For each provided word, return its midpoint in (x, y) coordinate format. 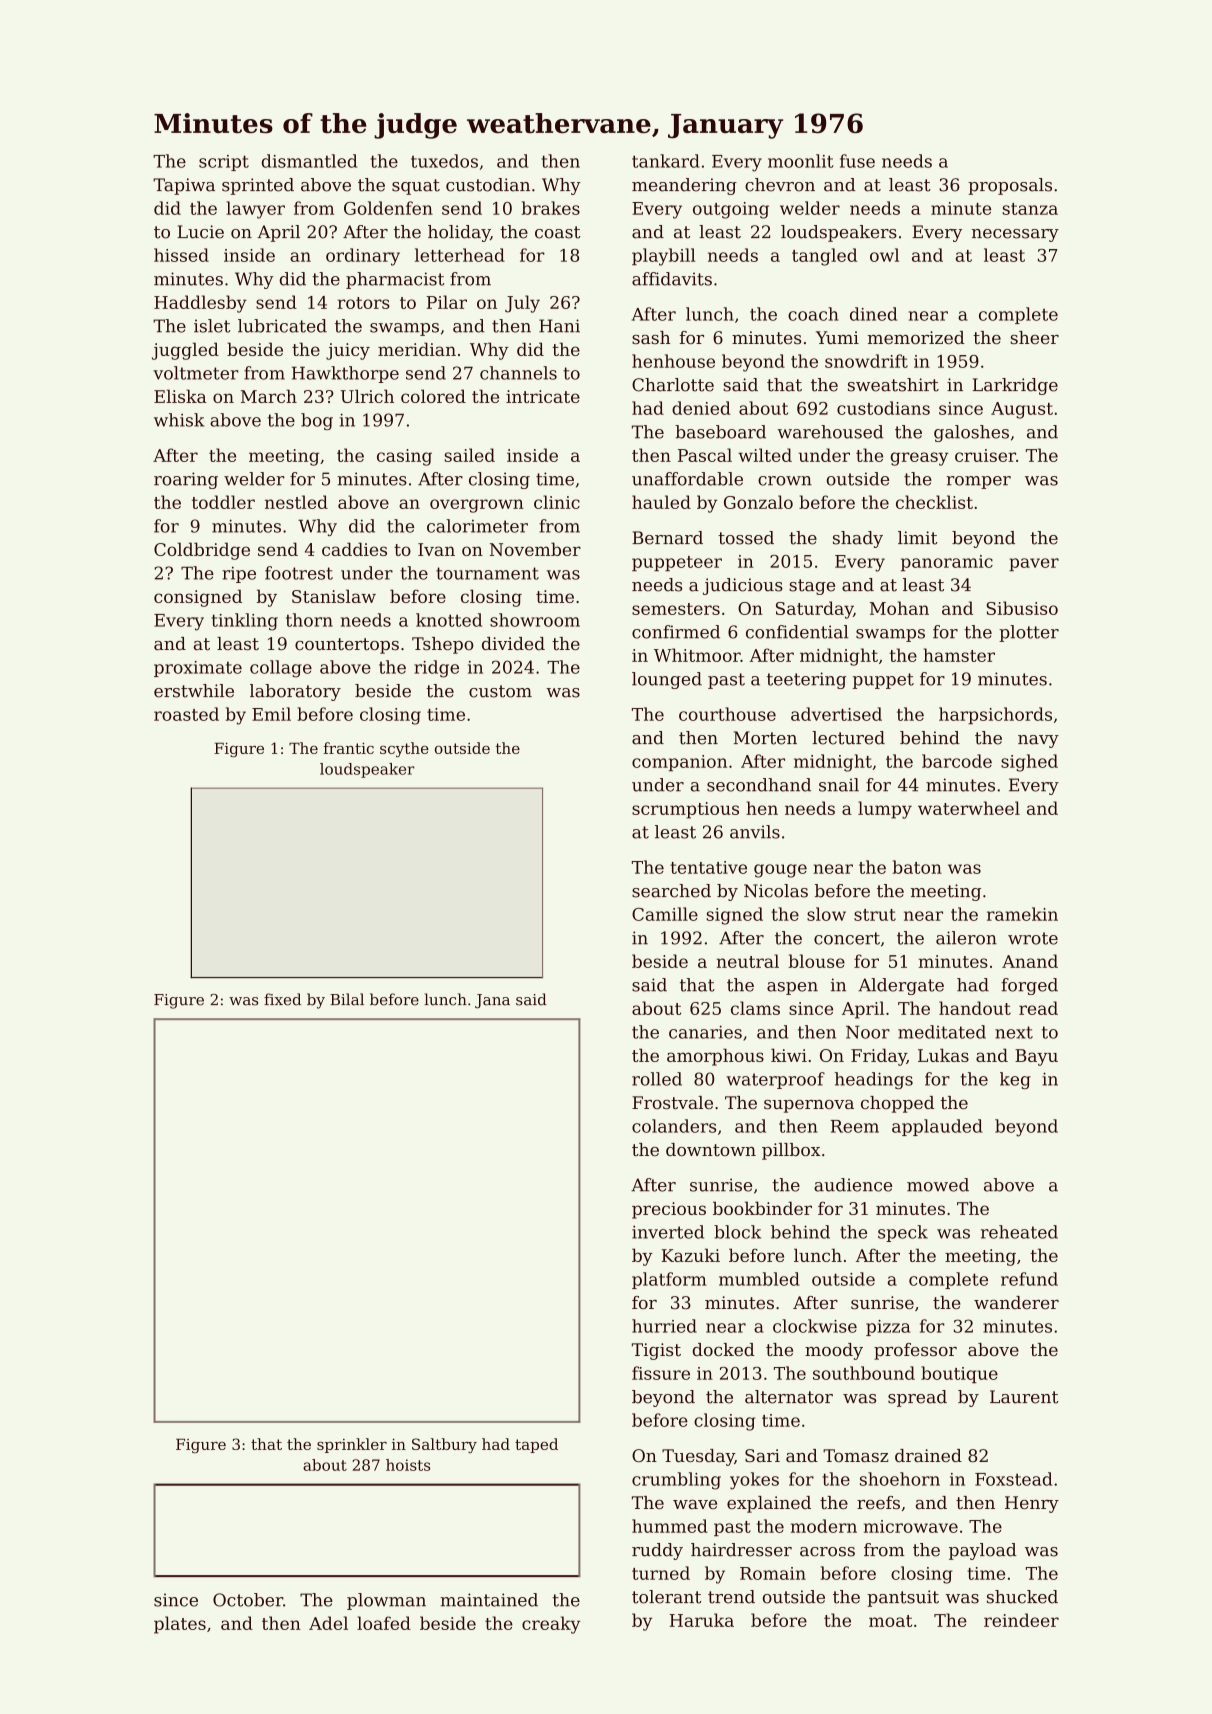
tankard (666, 161)
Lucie (200, 232)
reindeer (1021, 1620)
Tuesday (698, 1457)
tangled (824, 257)
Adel (328, 1623)
